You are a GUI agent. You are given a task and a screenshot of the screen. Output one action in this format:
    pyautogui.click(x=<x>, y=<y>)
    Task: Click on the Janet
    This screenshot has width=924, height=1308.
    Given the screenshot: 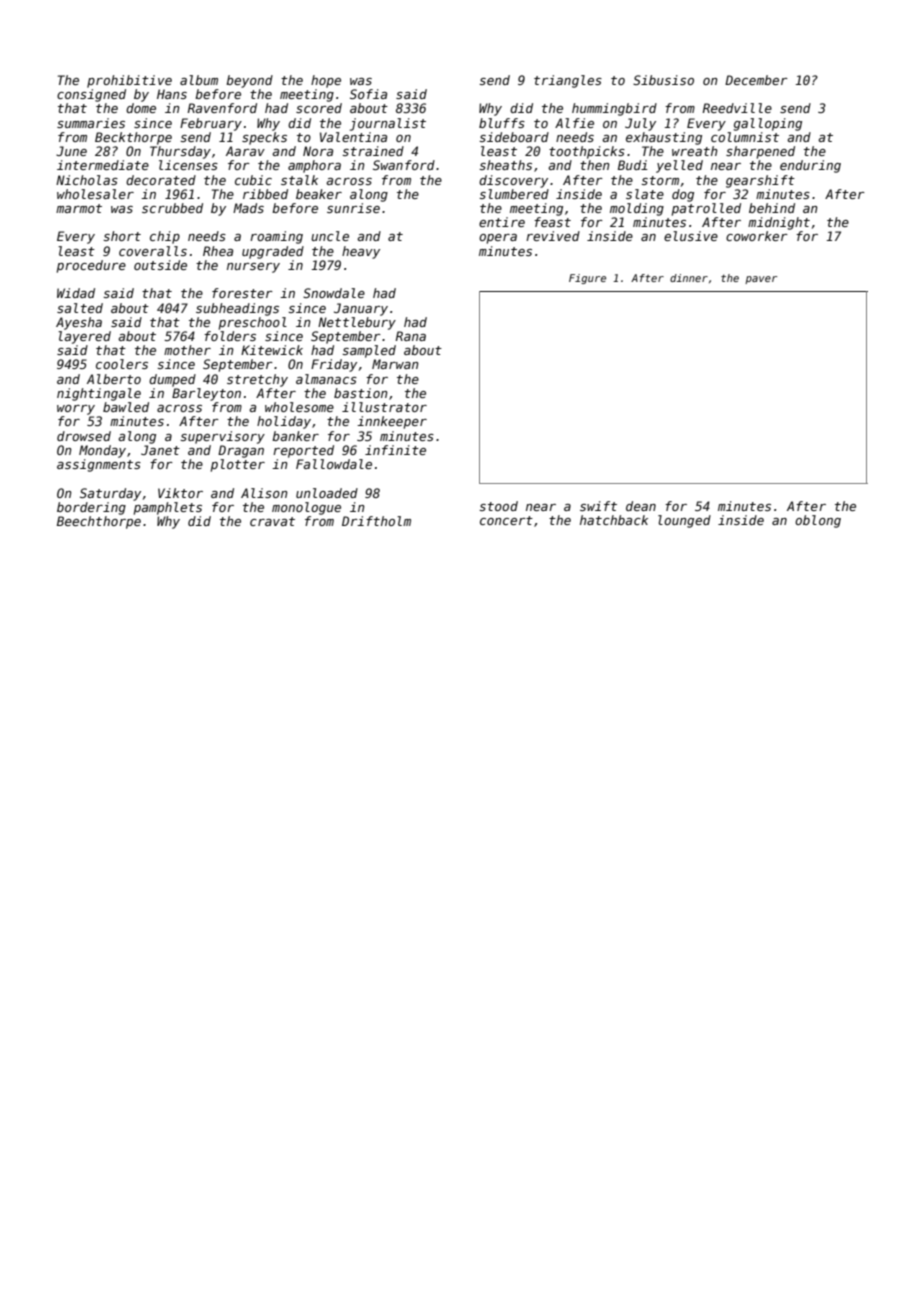 What is the action you would take?
    pyautogui.click(x=160, y=450)
